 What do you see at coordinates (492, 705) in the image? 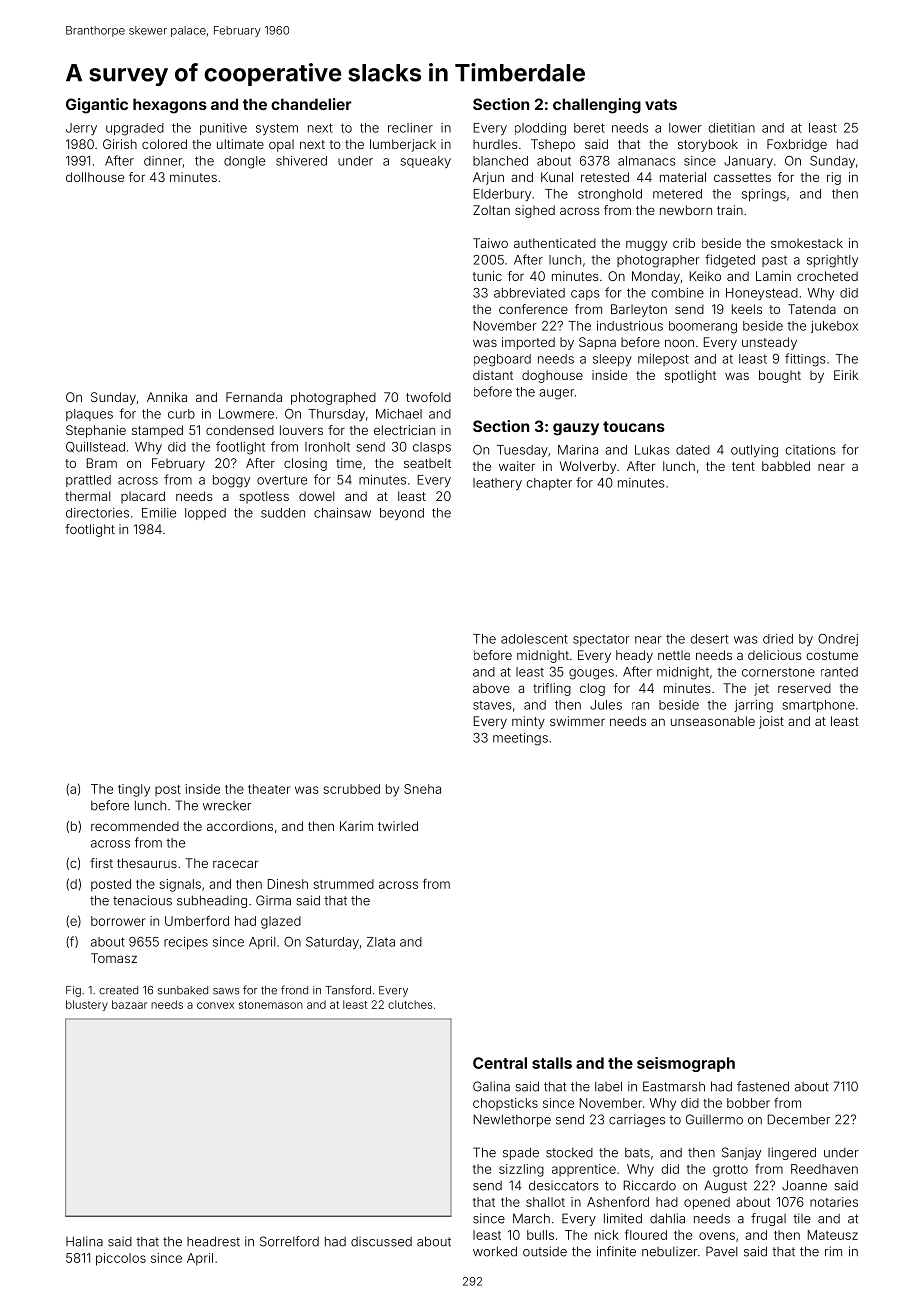
I see `staves` at bounding box center [492, 705].
